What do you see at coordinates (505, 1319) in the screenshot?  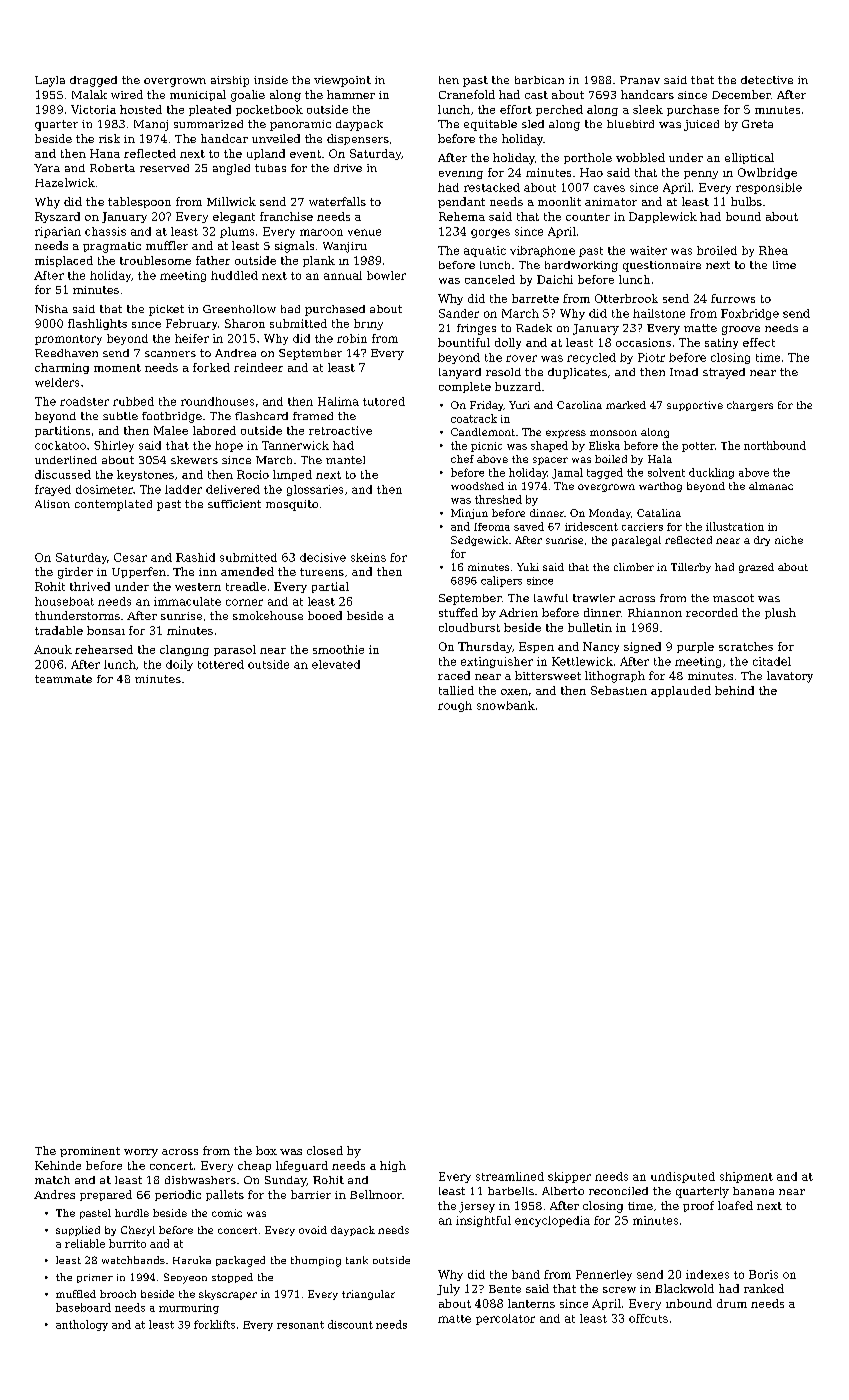 I see `percolator` at bounding box center [505, 1319].
